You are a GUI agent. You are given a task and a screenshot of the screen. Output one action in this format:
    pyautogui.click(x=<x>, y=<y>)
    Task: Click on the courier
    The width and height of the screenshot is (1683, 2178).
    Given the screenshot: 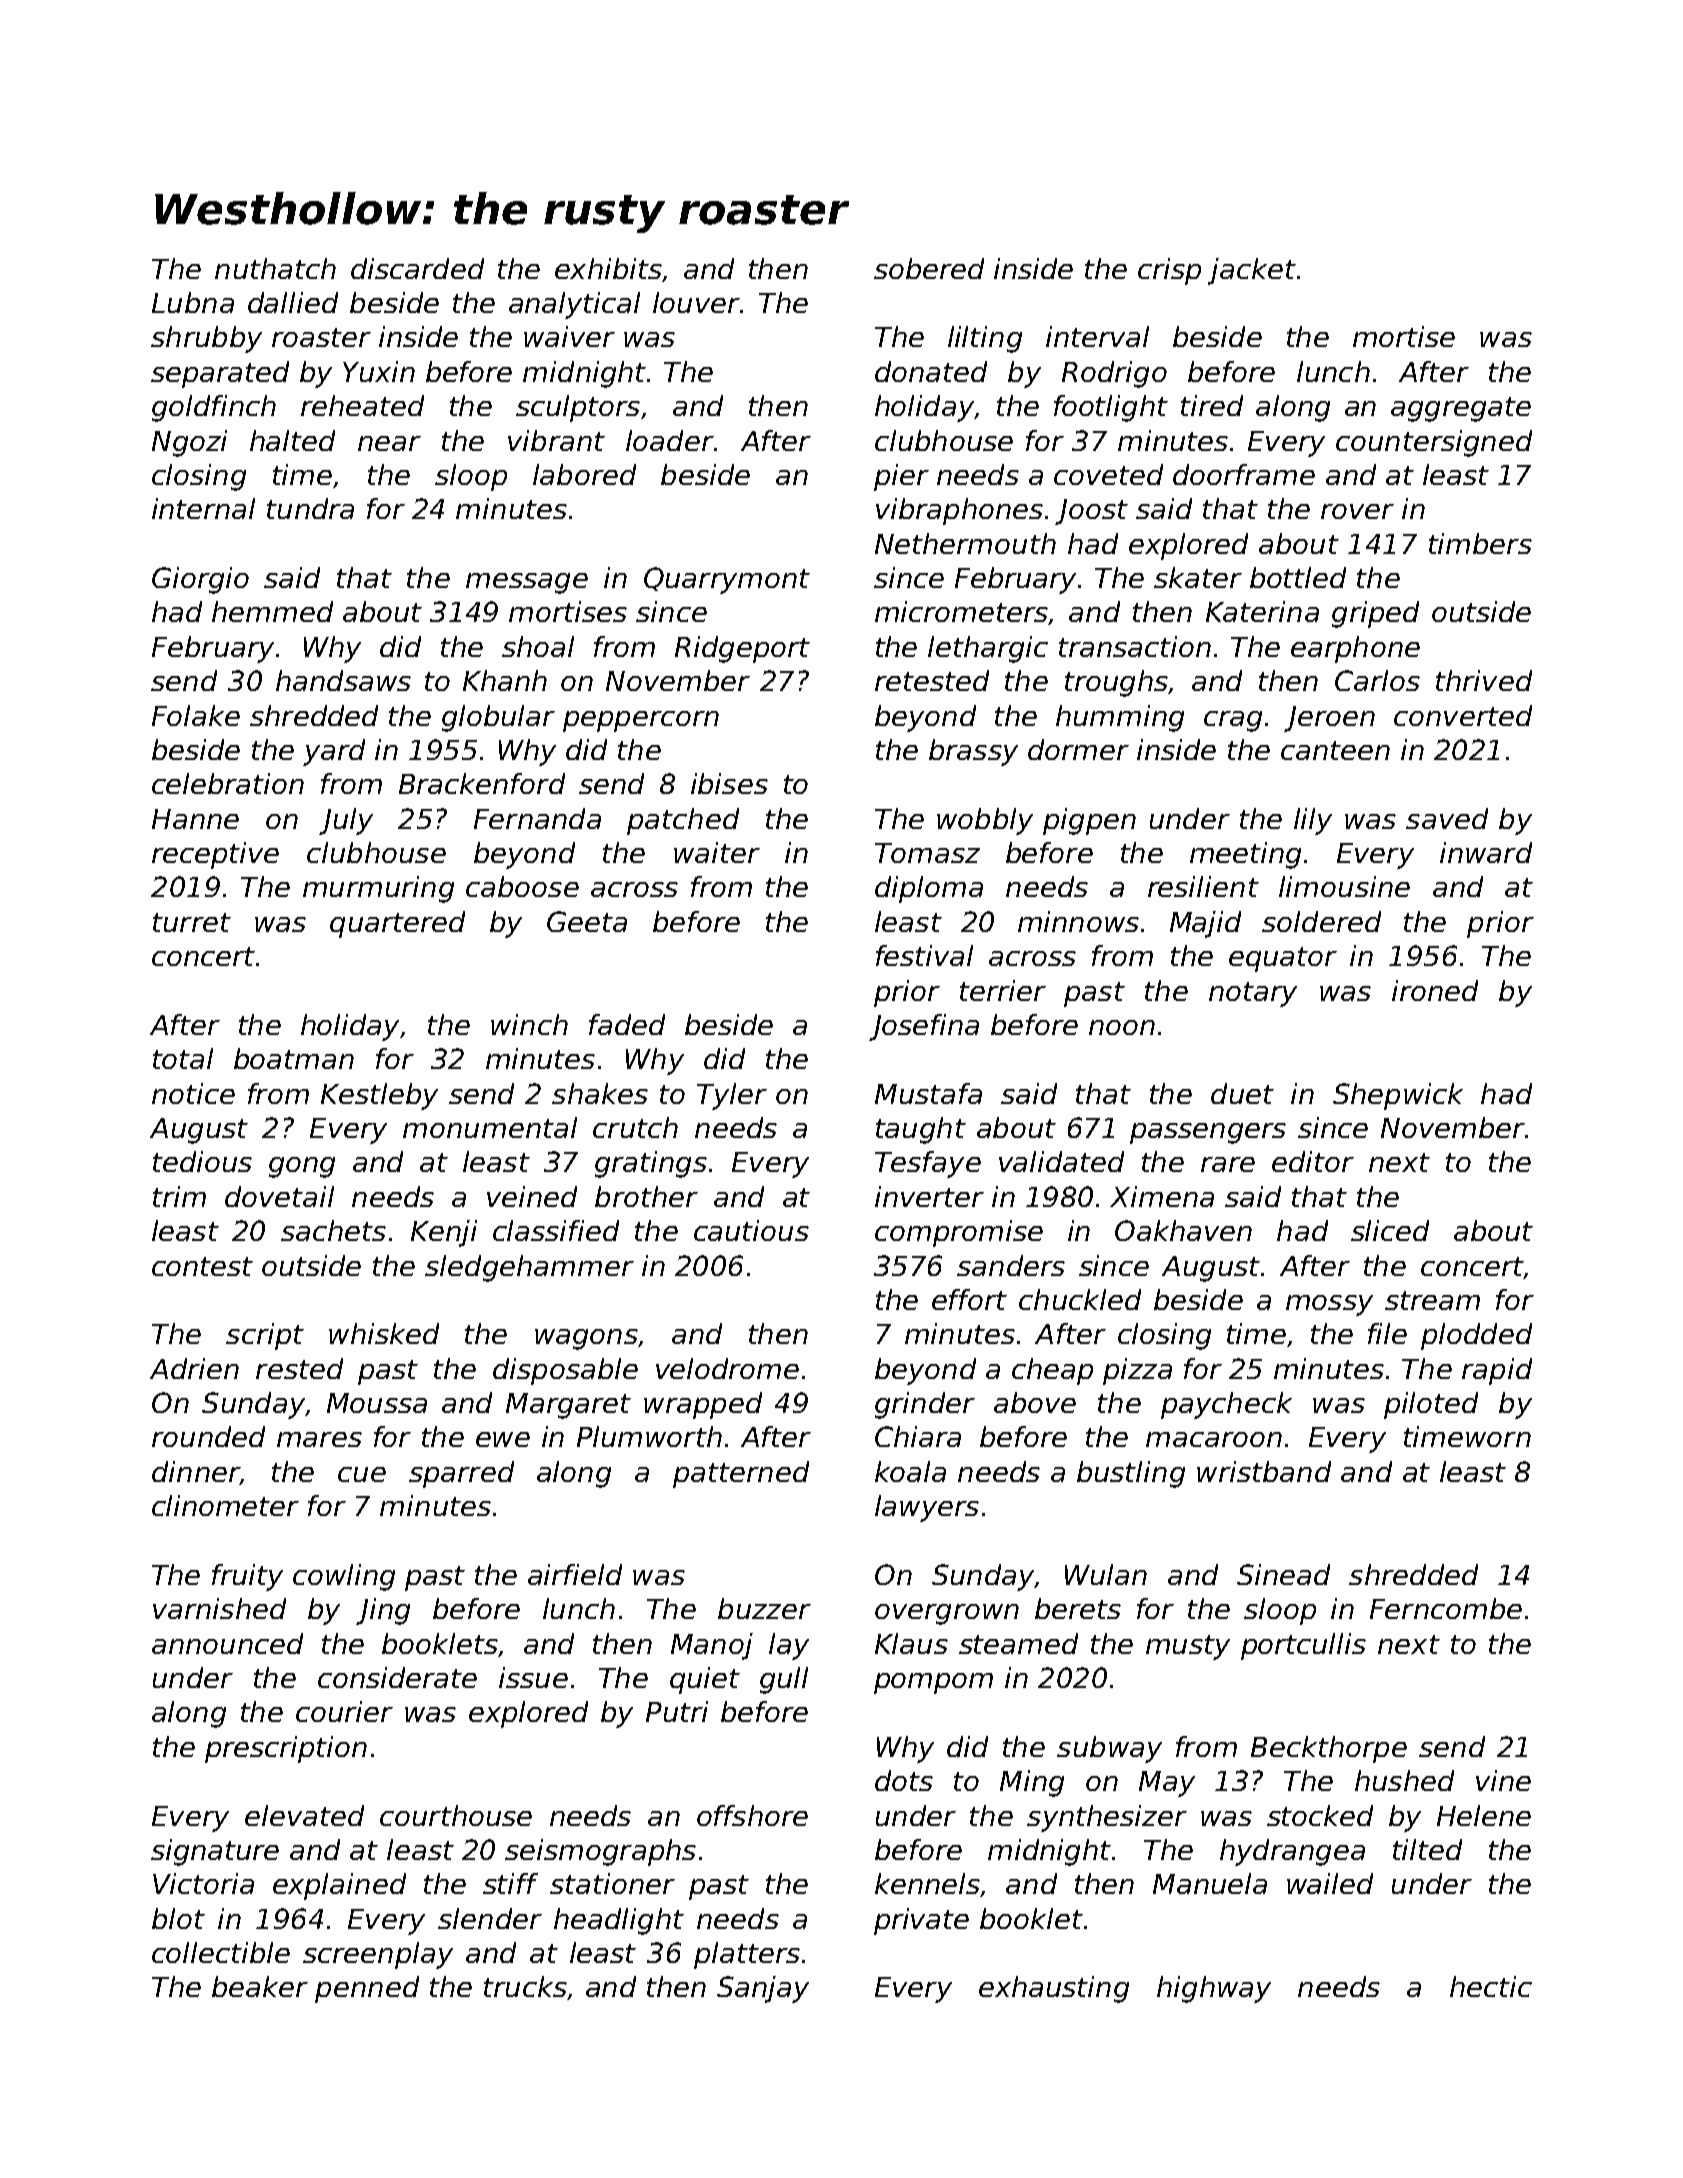 What is the action you would take?
    pyautogui.click(x=344, y=1711)
